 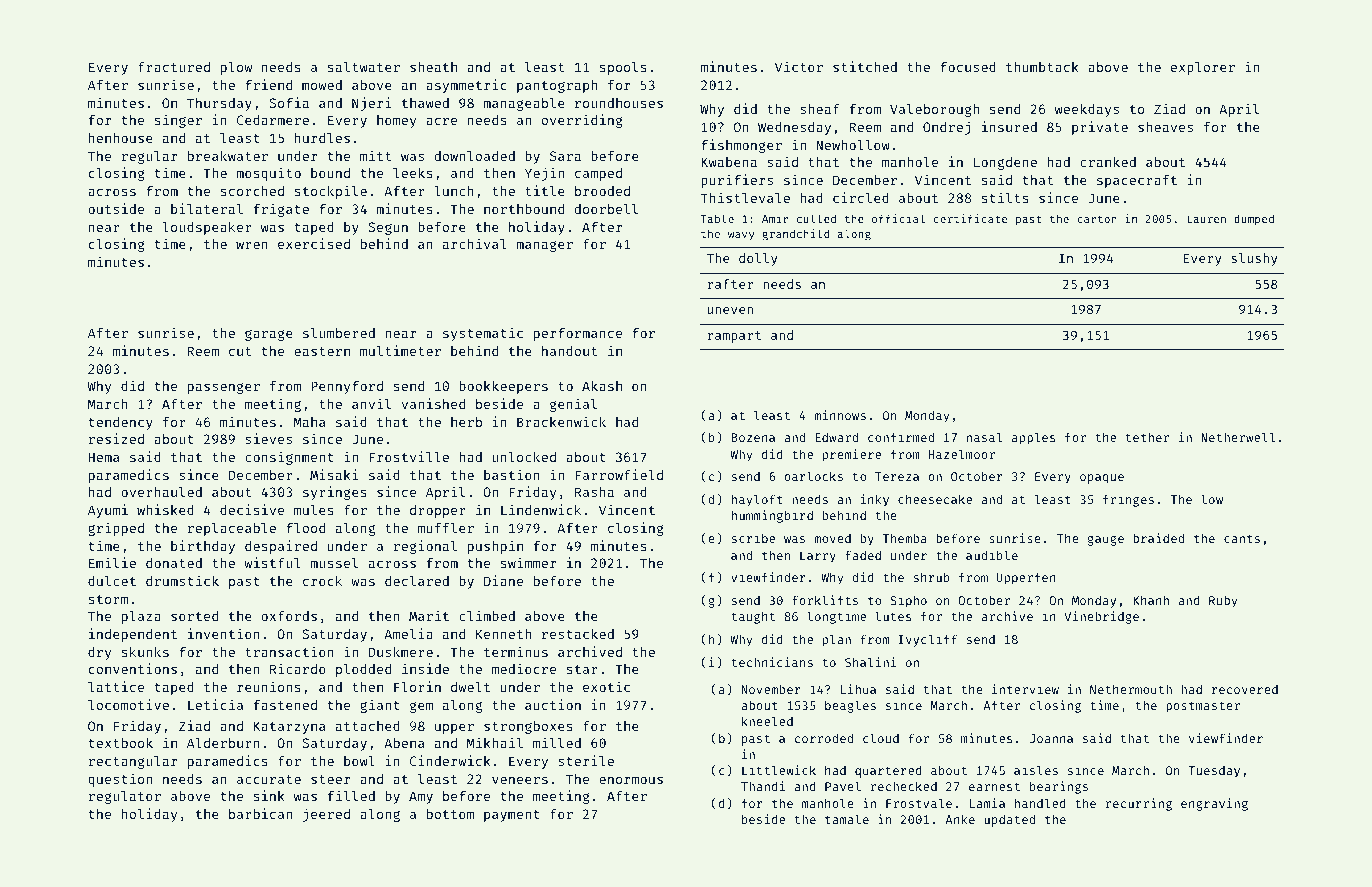 What do you see at coordinates (875, 500) in the image?
I see `inky` at bounding box center [875, 500].
